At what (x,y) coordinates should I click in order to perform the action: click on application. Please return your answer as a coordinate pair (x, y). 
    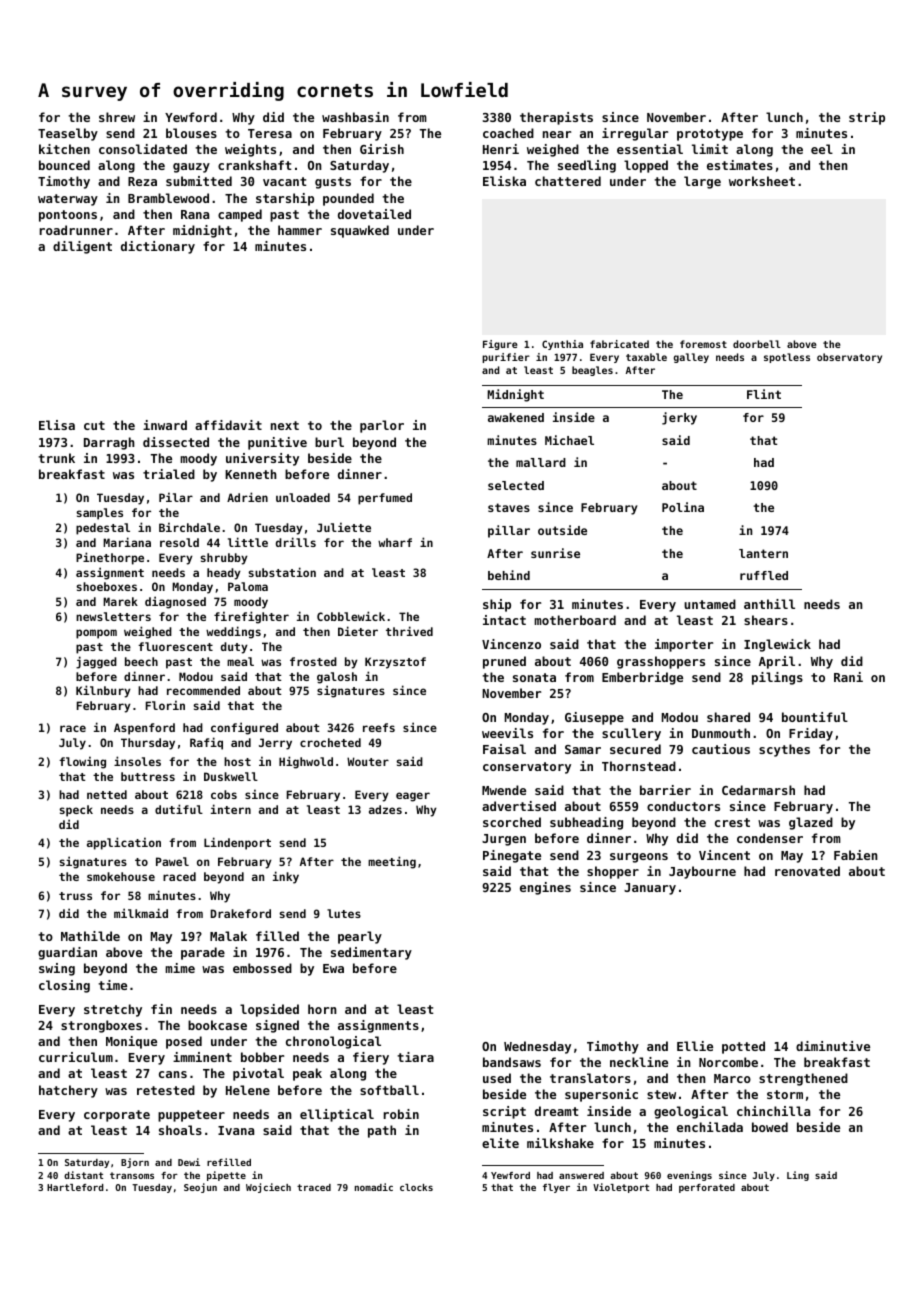
    Looking at the image, I should click on (124, 843).
